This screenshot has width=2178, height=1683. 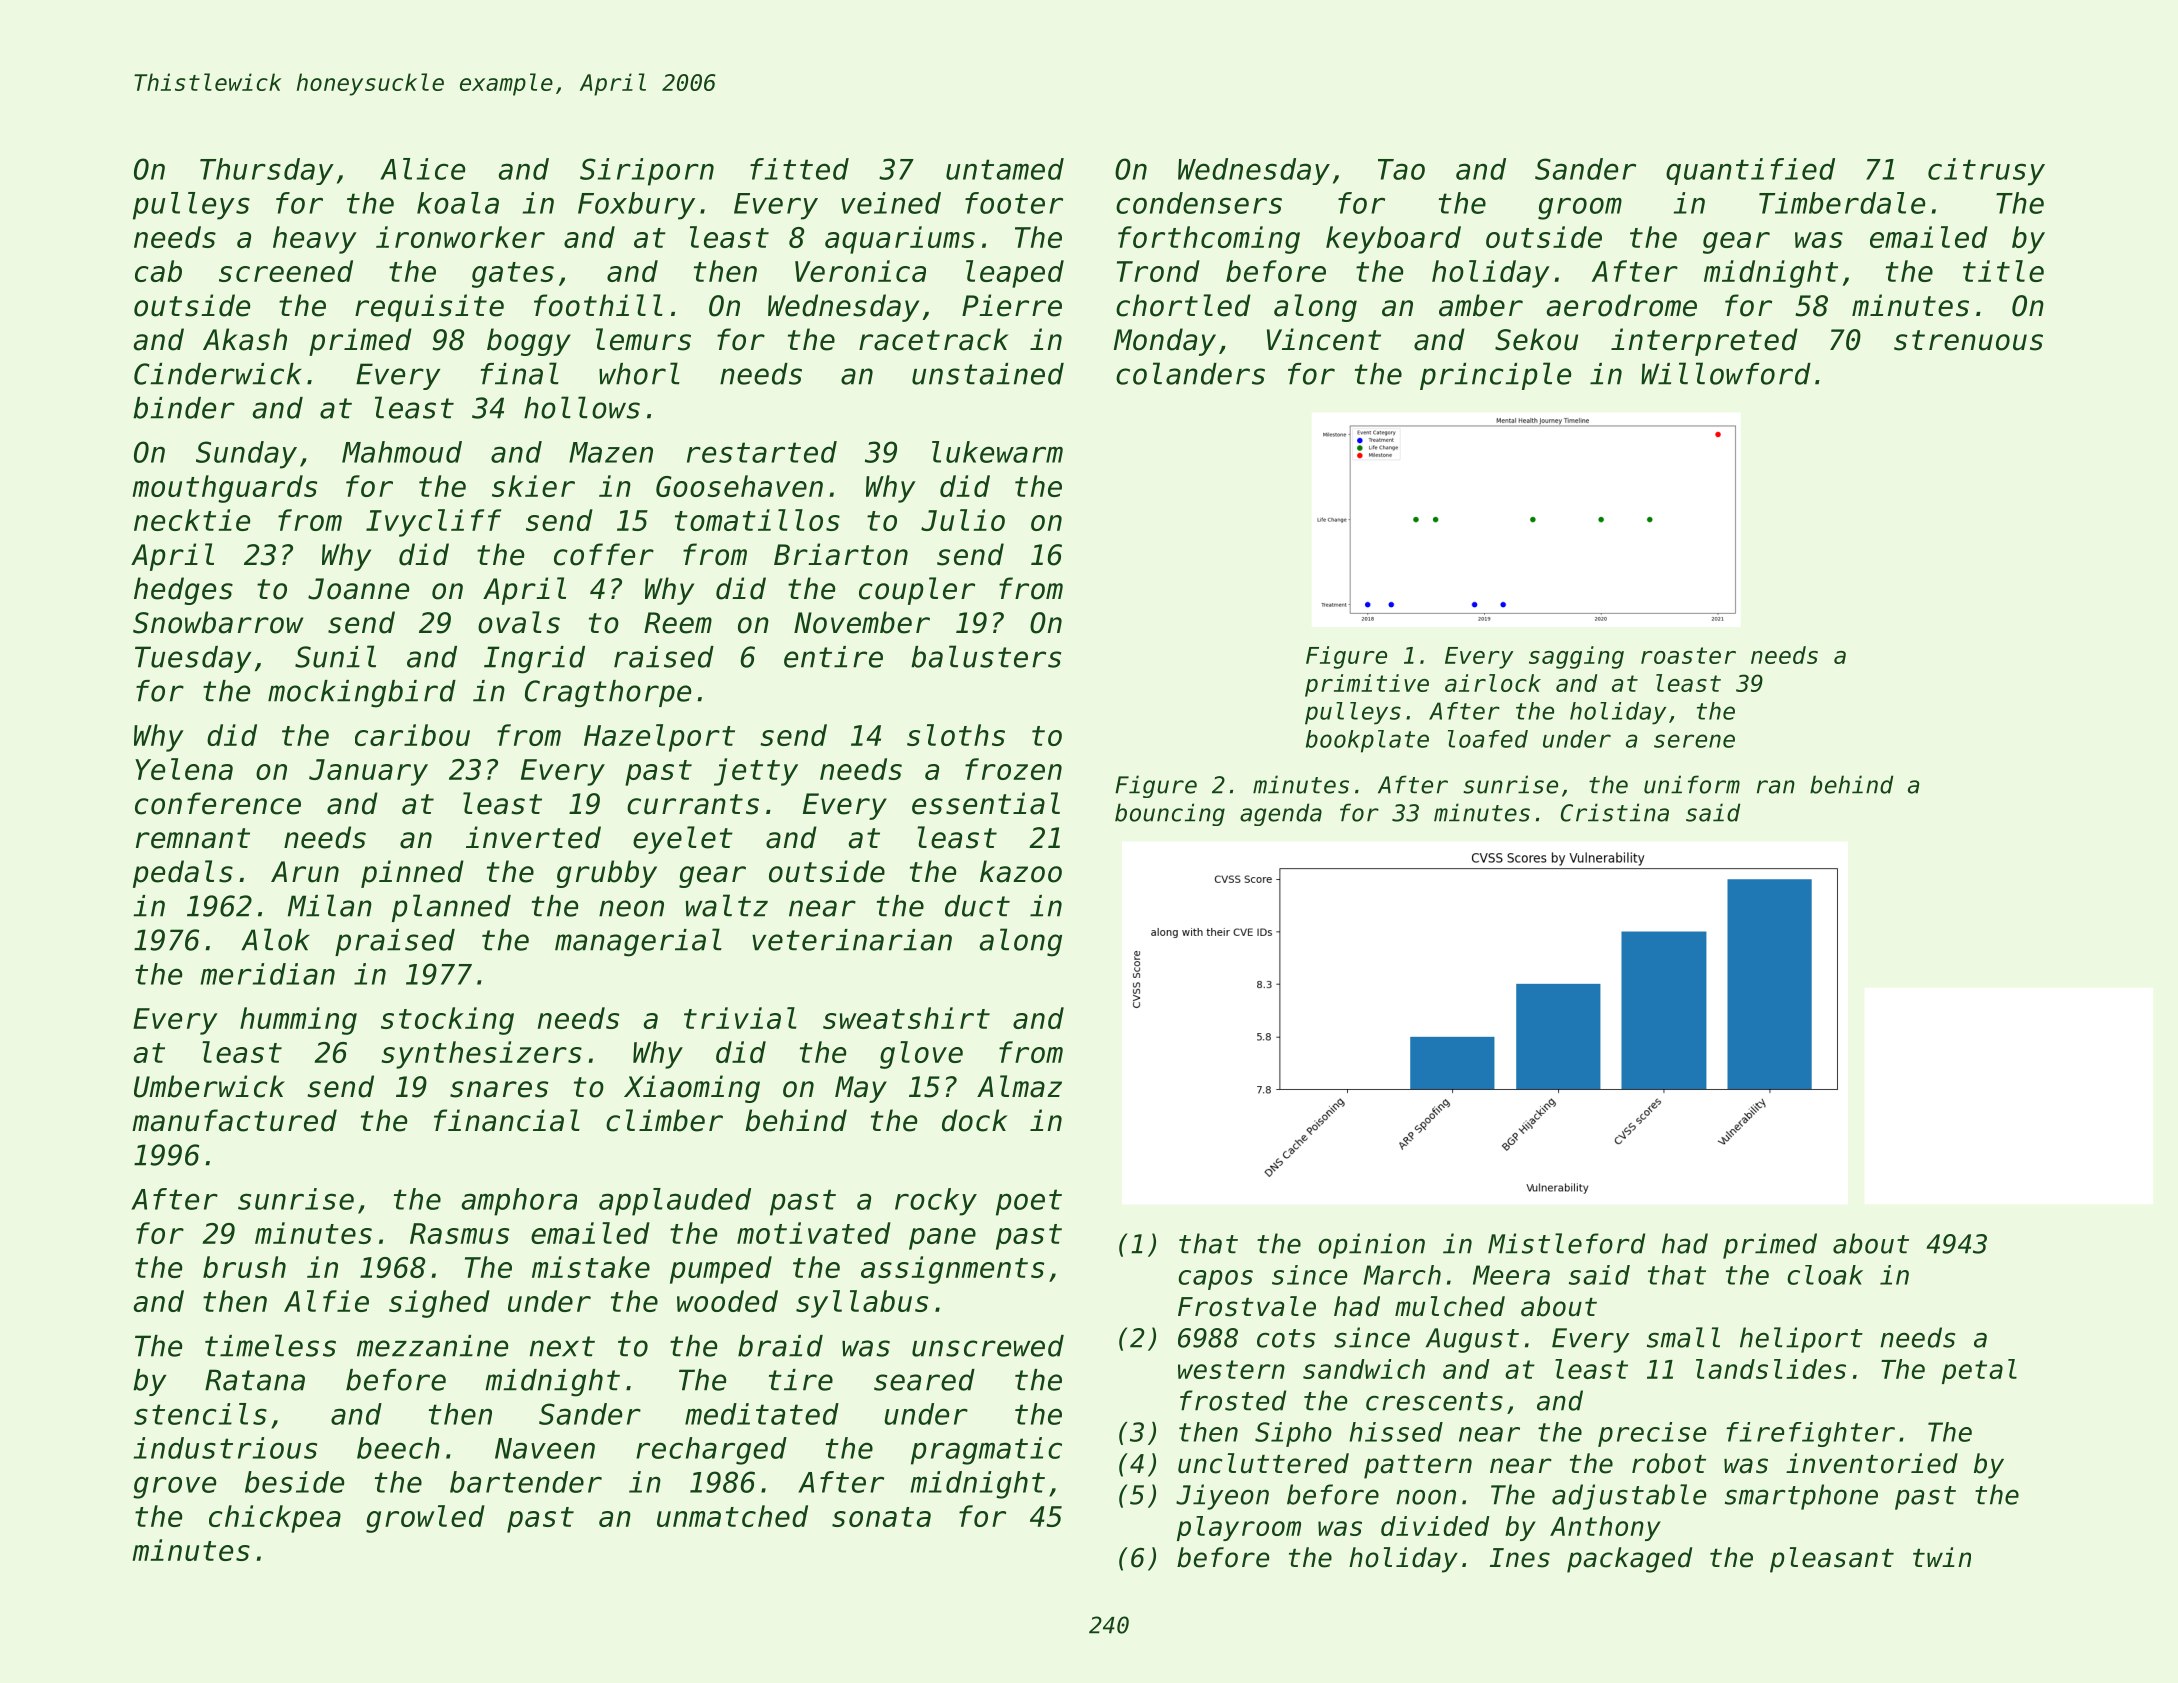 I want to click on necktie, so click(x=192, y=520).
